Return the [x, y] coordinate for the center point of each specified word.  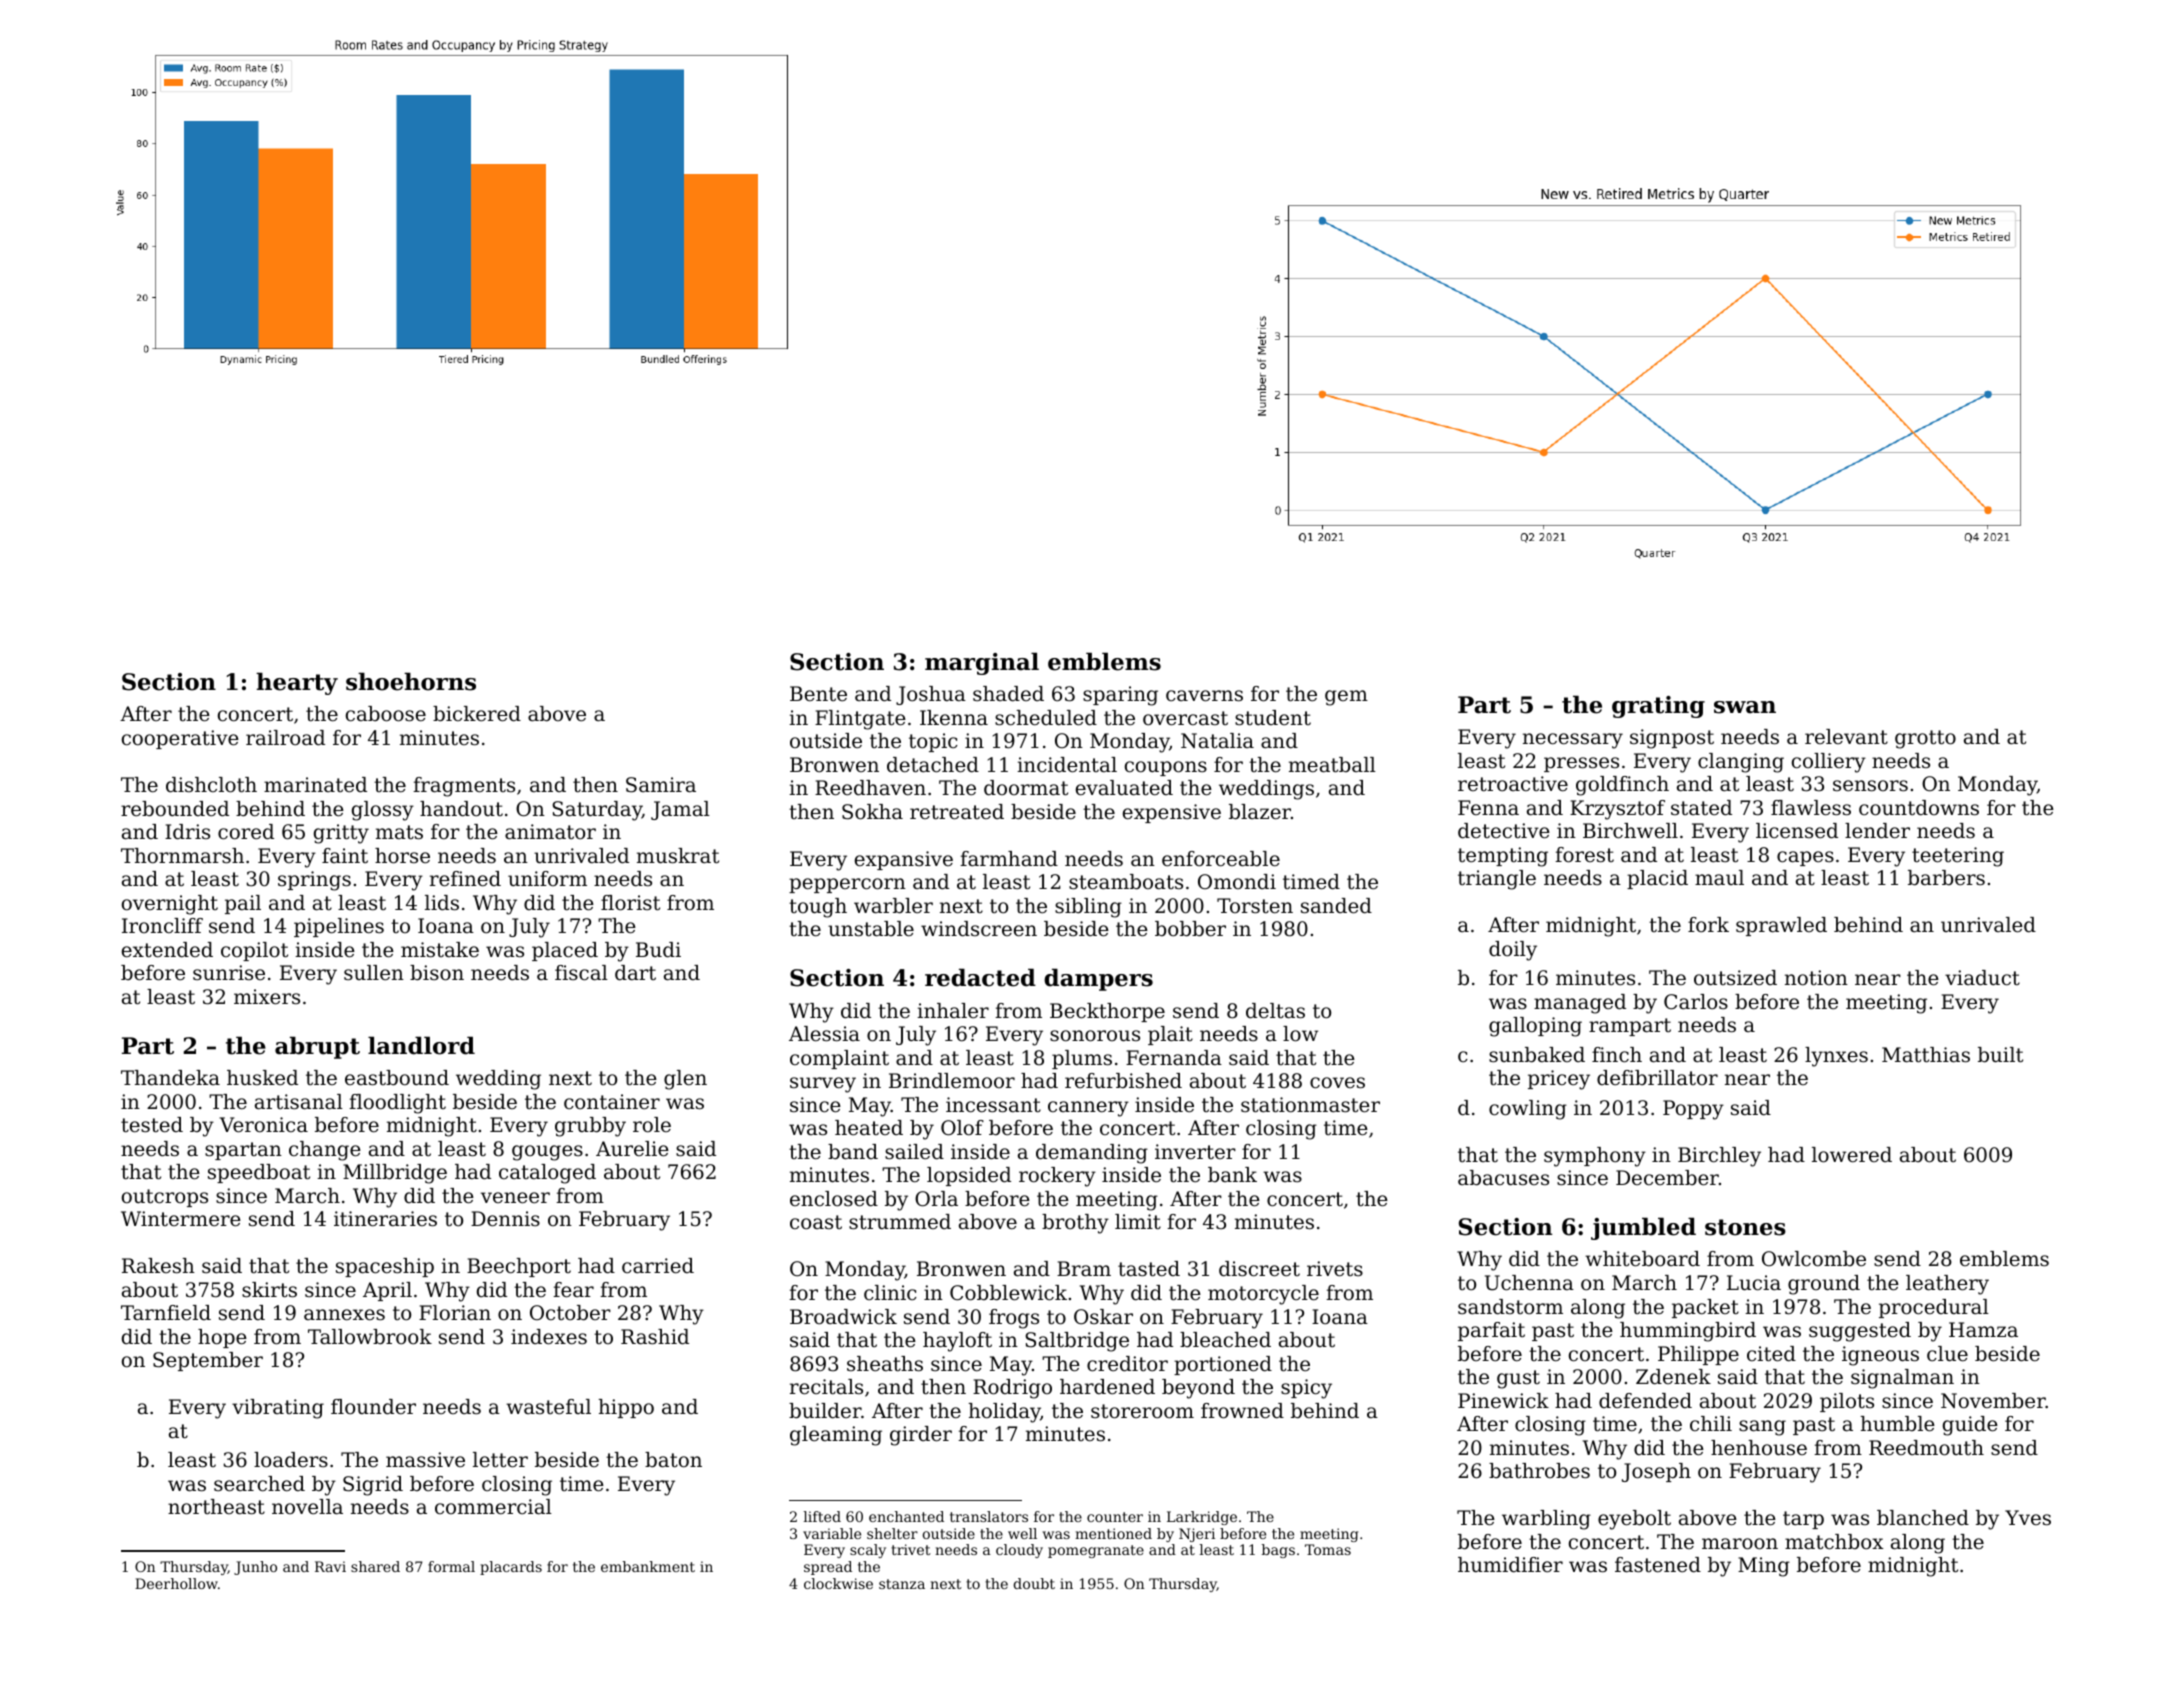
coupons [1166, 768]
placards [511, 1568]
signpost [1672, 739]
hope [222, 1338]
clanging [1741, 763]
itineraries [385, 1219]
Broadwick [843, 1317]
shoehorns [411, 681]
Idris [187, 832]
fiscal [581, 973]
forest [1584, 855]
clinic [890, 1292]
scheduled [1046, 718]
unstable [871, 929]
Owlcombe [1814, 1259]
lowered [1852, 1155]
